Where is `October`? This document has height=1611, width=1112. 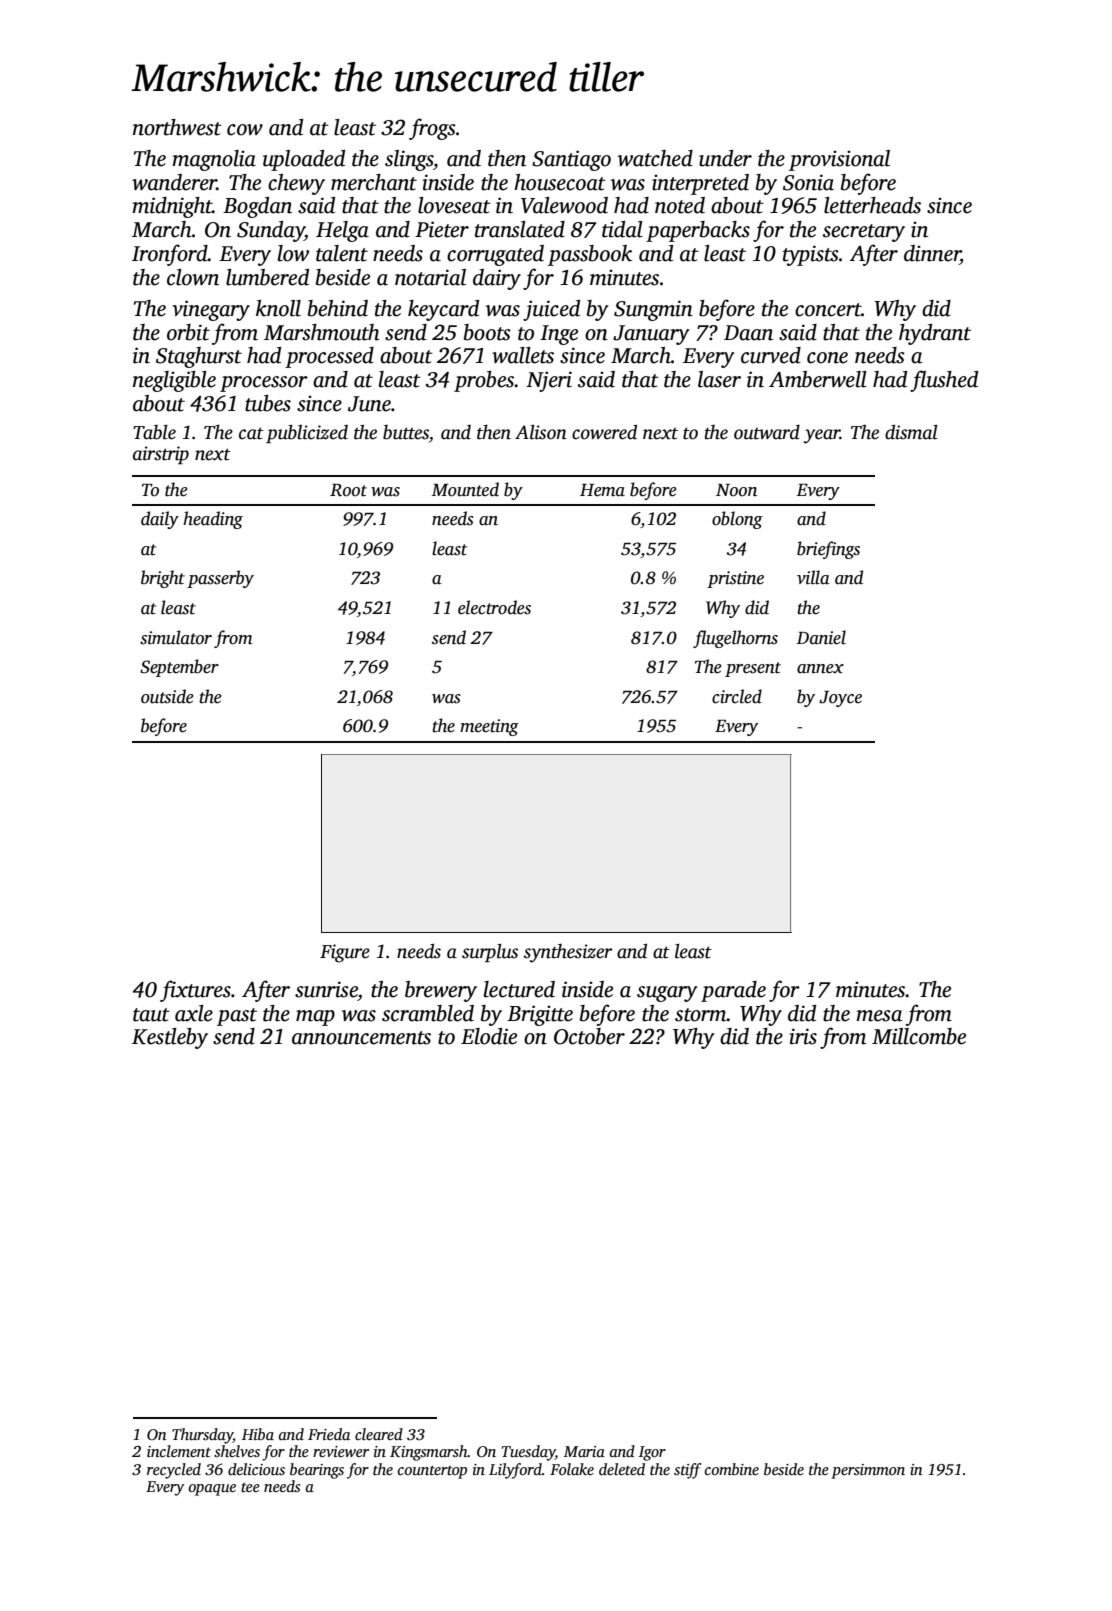
October is located at coordinates (589, 1036).
